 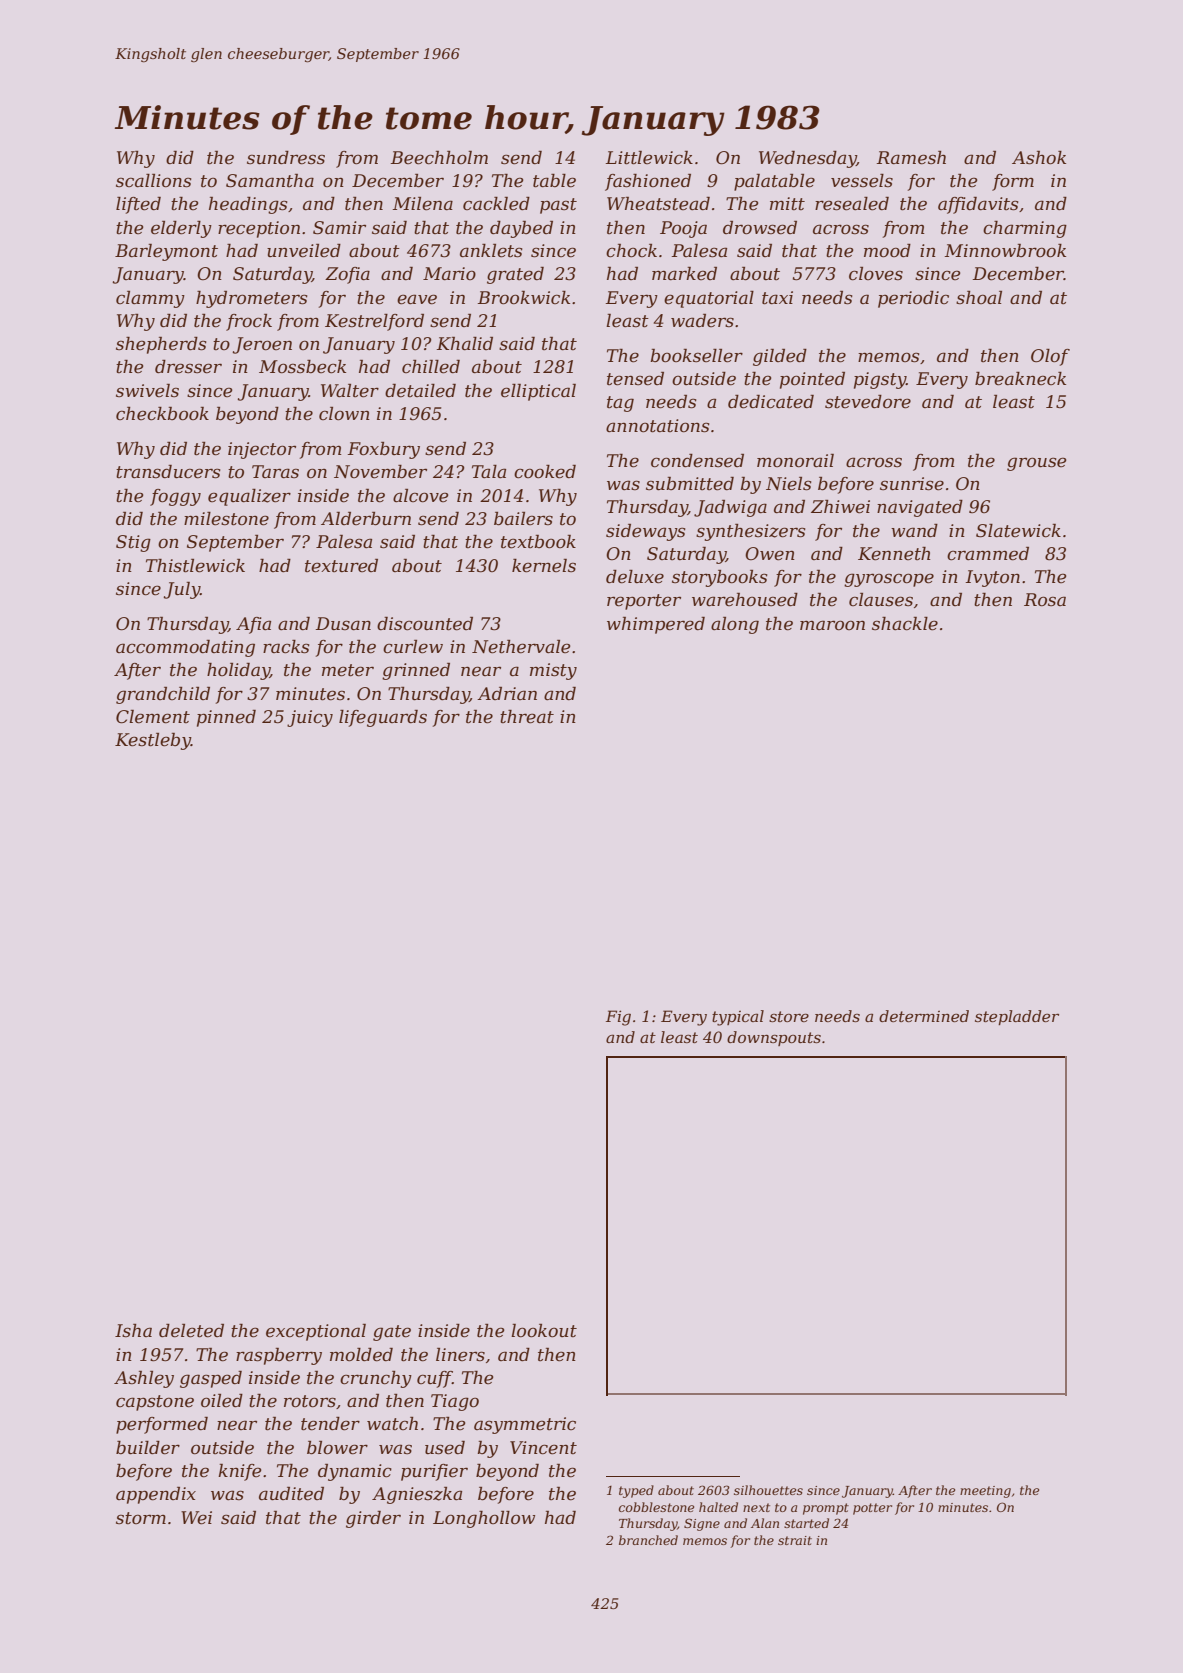 I want to click on kernels, so click(x=544, y=566).
